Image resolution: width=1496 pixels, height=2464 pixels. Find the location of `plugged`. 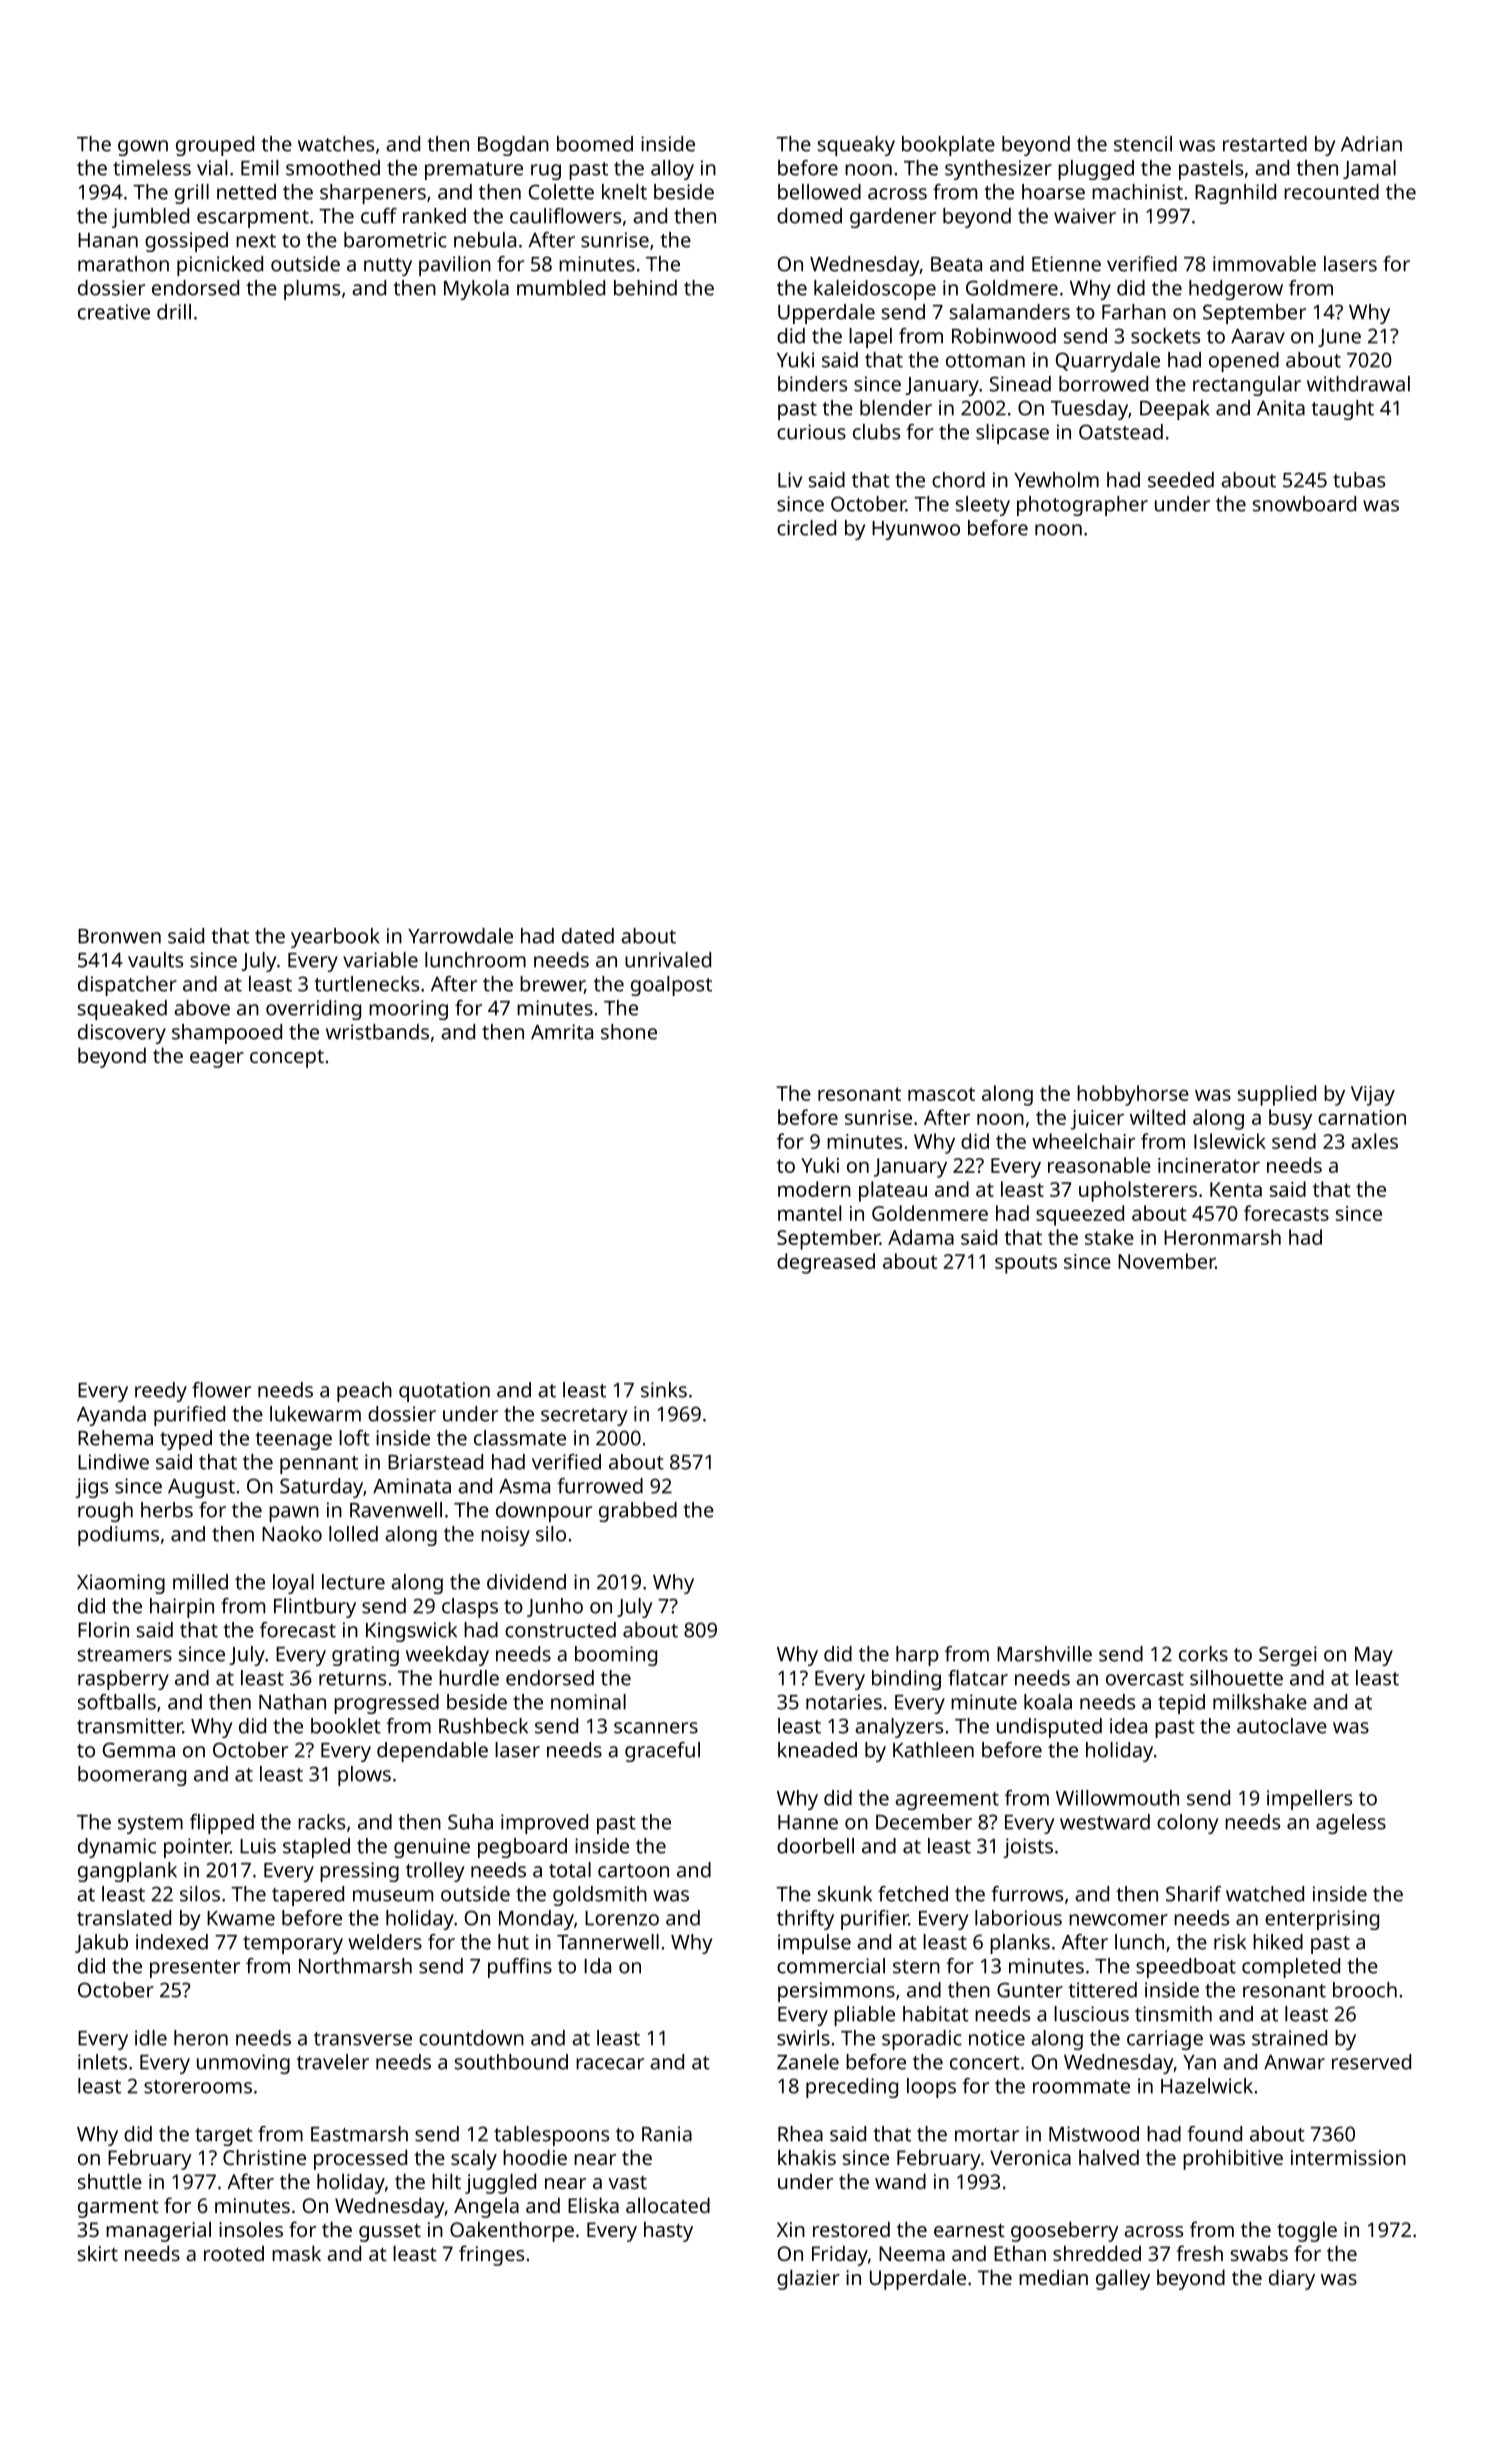

plugged is located at coordinates (1096, 170).
